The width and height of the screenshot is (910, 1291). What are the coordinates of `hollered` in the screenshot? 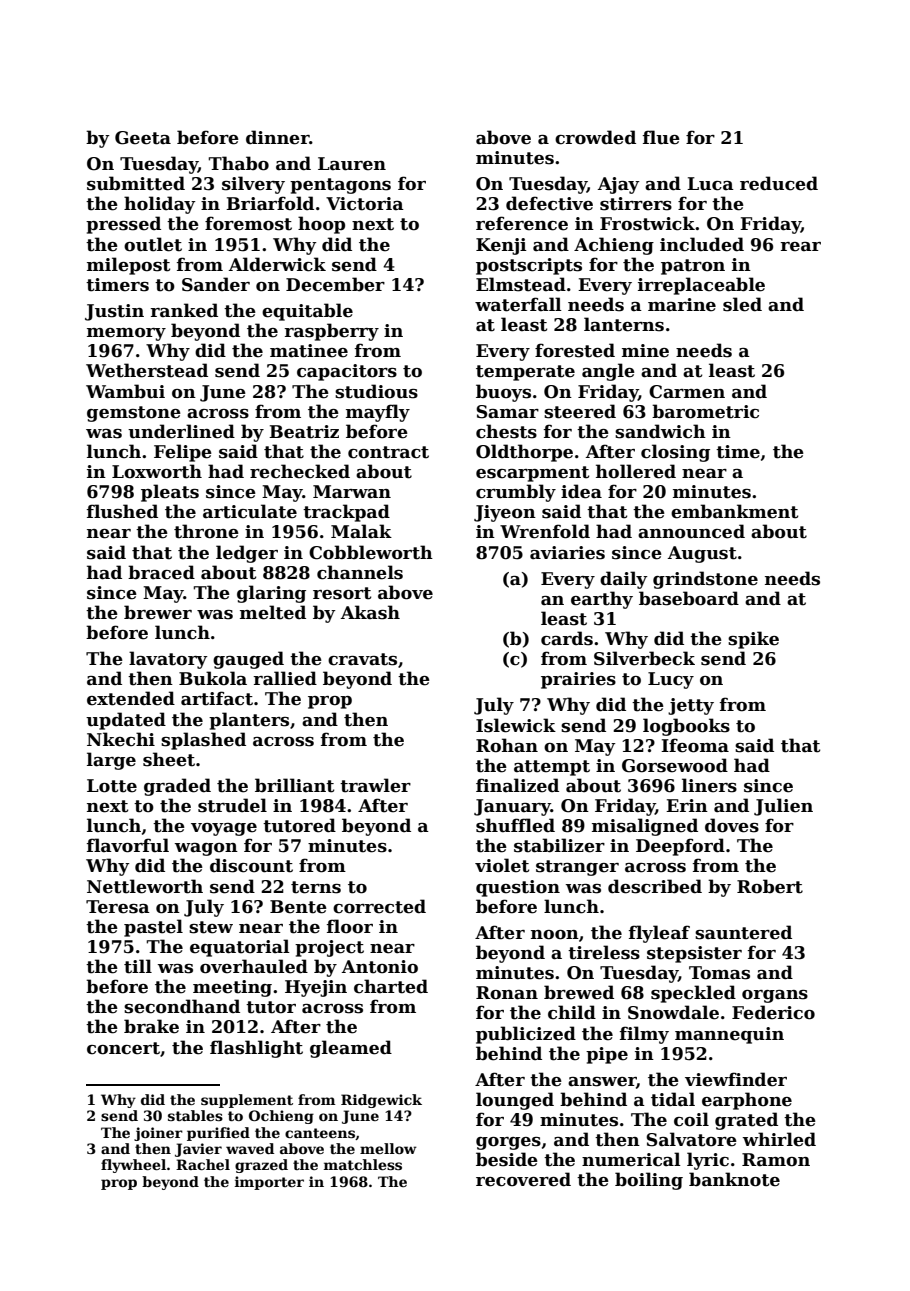 It's located at (636, 471).
